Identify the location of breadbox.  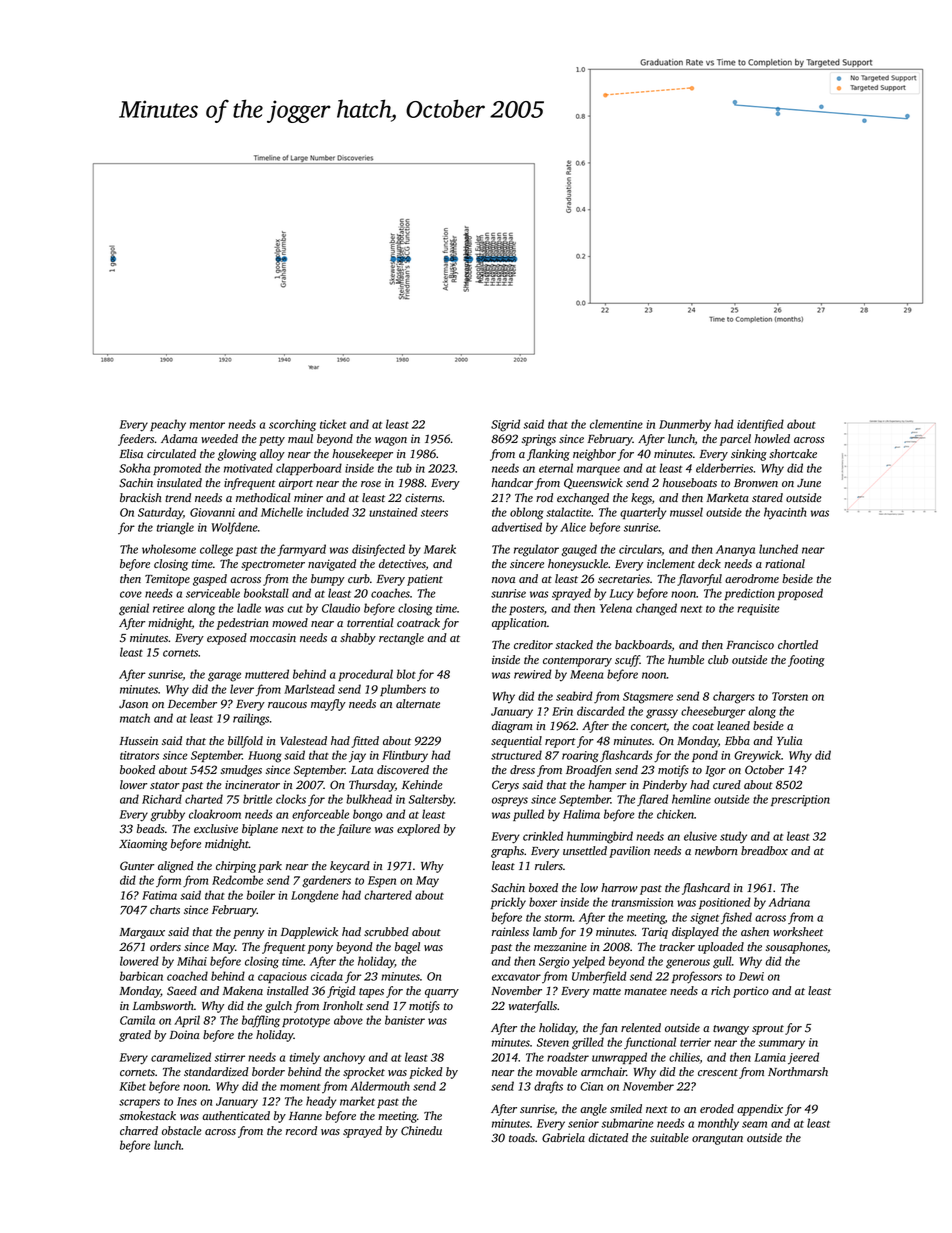
(764, 850).
